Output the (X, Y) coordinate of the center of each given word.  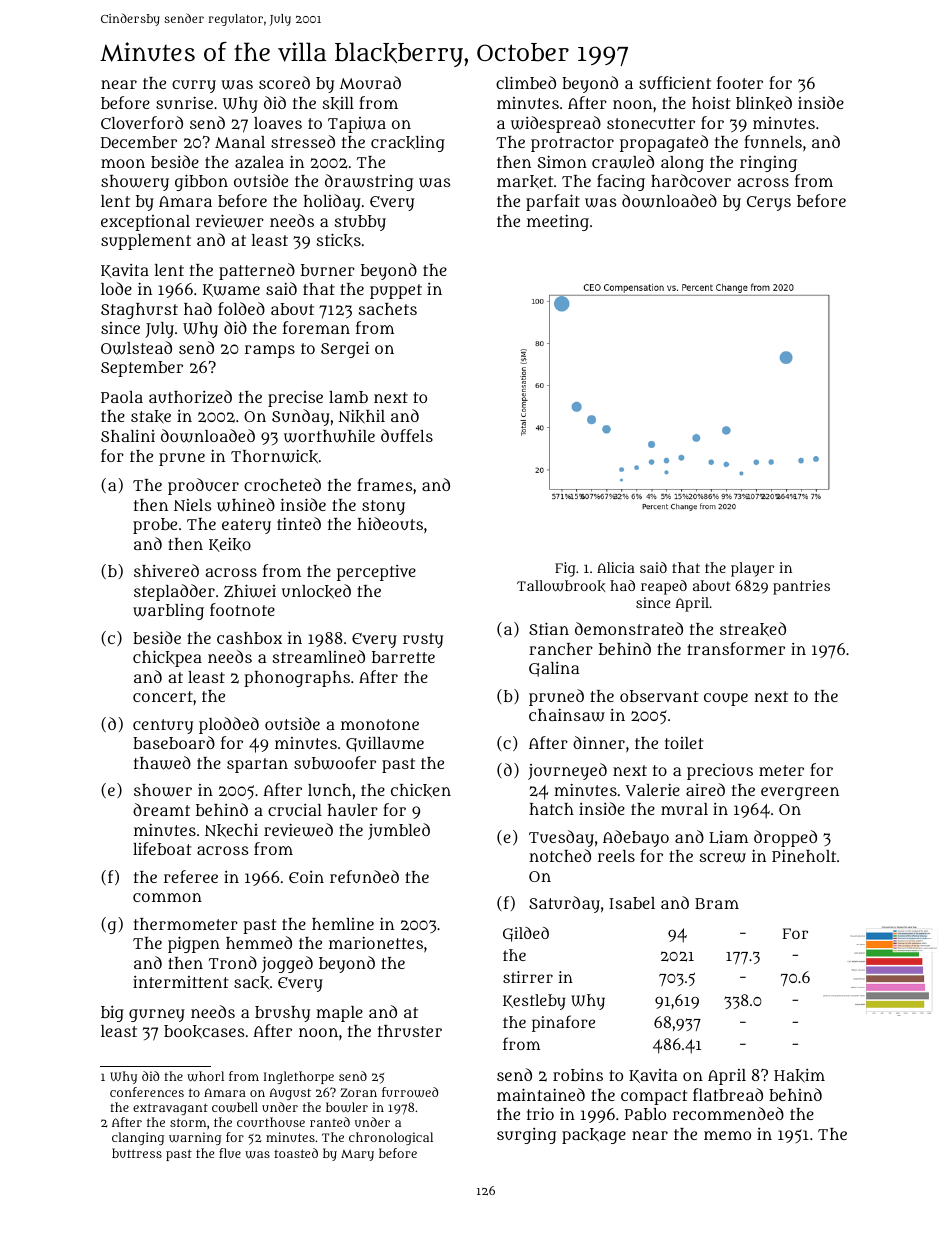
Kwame (231, 290)
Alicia (616, 567)
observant (659, 696)
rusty (423, 640)
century (163, 726)
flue (230, 1153)
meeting (558, 222)
